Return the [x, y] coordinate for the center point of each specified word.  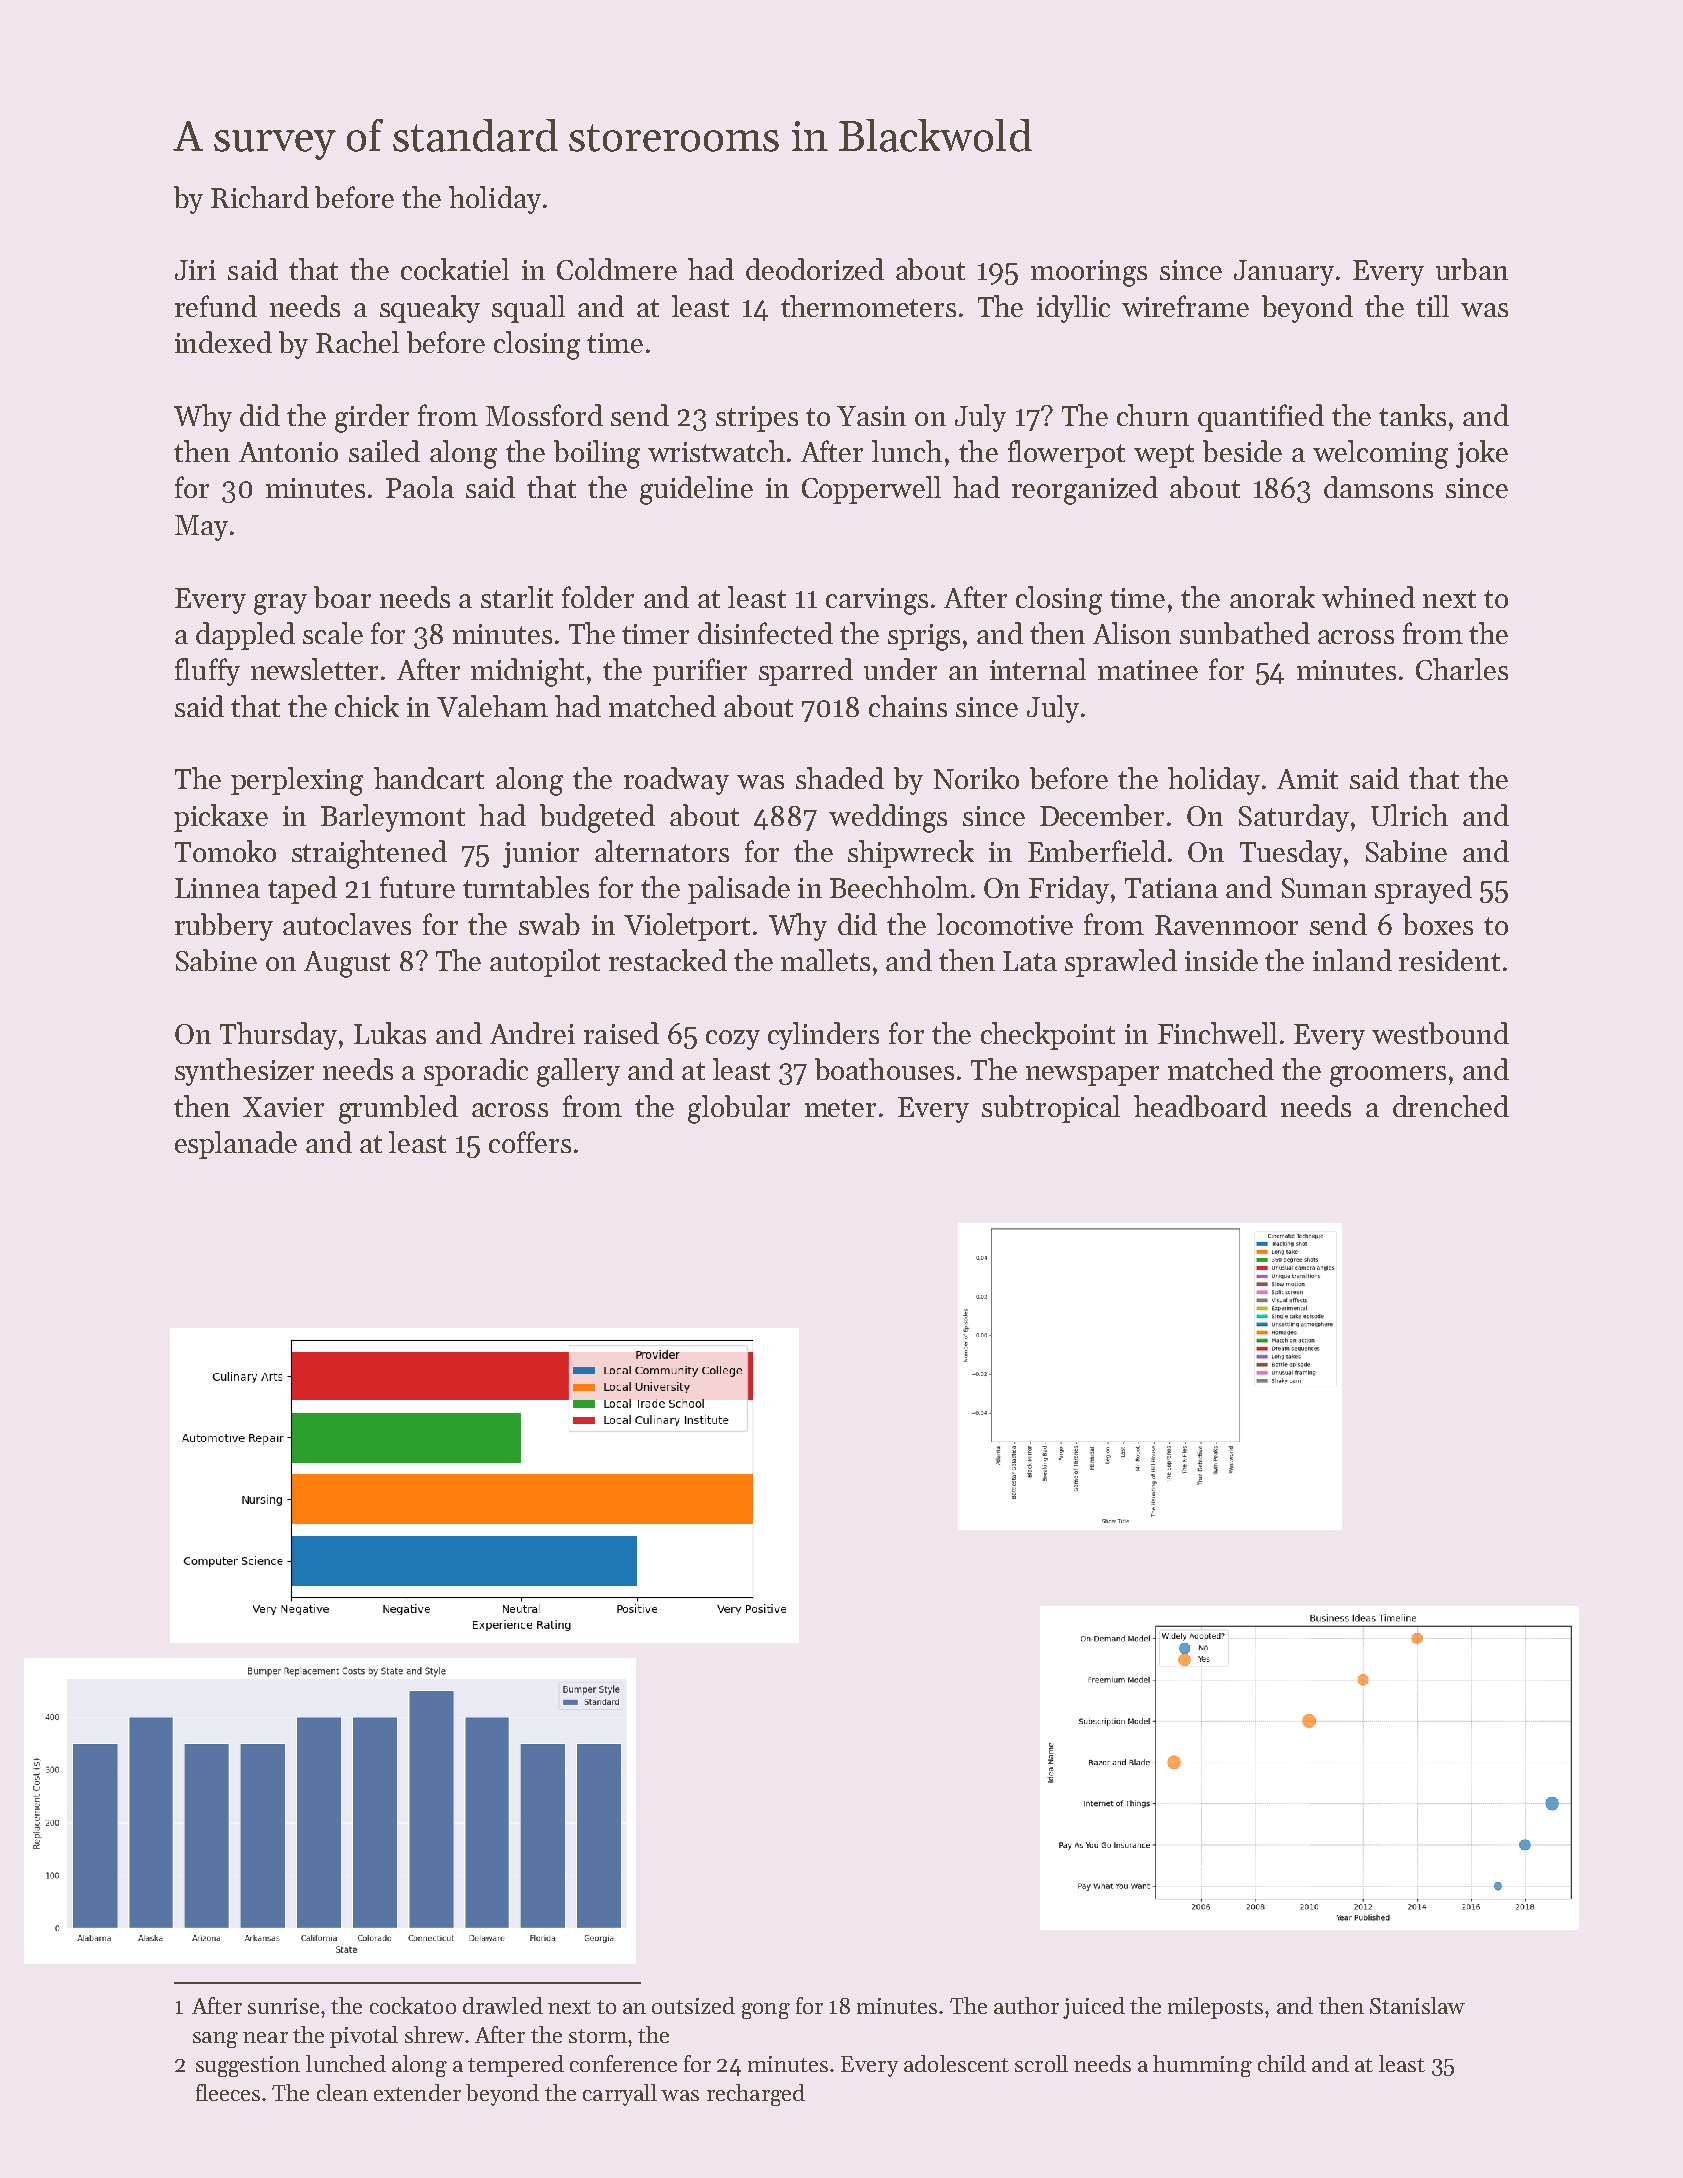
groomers [1388, 1076]
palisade [739, 890]
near [265, 2037]
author [1026, 2005]
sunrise [283, 2006]
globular [739, 1109]
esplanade [236, 1145]
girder [372, 418]
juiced [1094, 2008]
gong [766, 2011]
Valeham [492, 706]
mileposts [1215, 2008]
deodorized [815, 269]
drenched [1451, 1106]
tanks [1412, 415]
